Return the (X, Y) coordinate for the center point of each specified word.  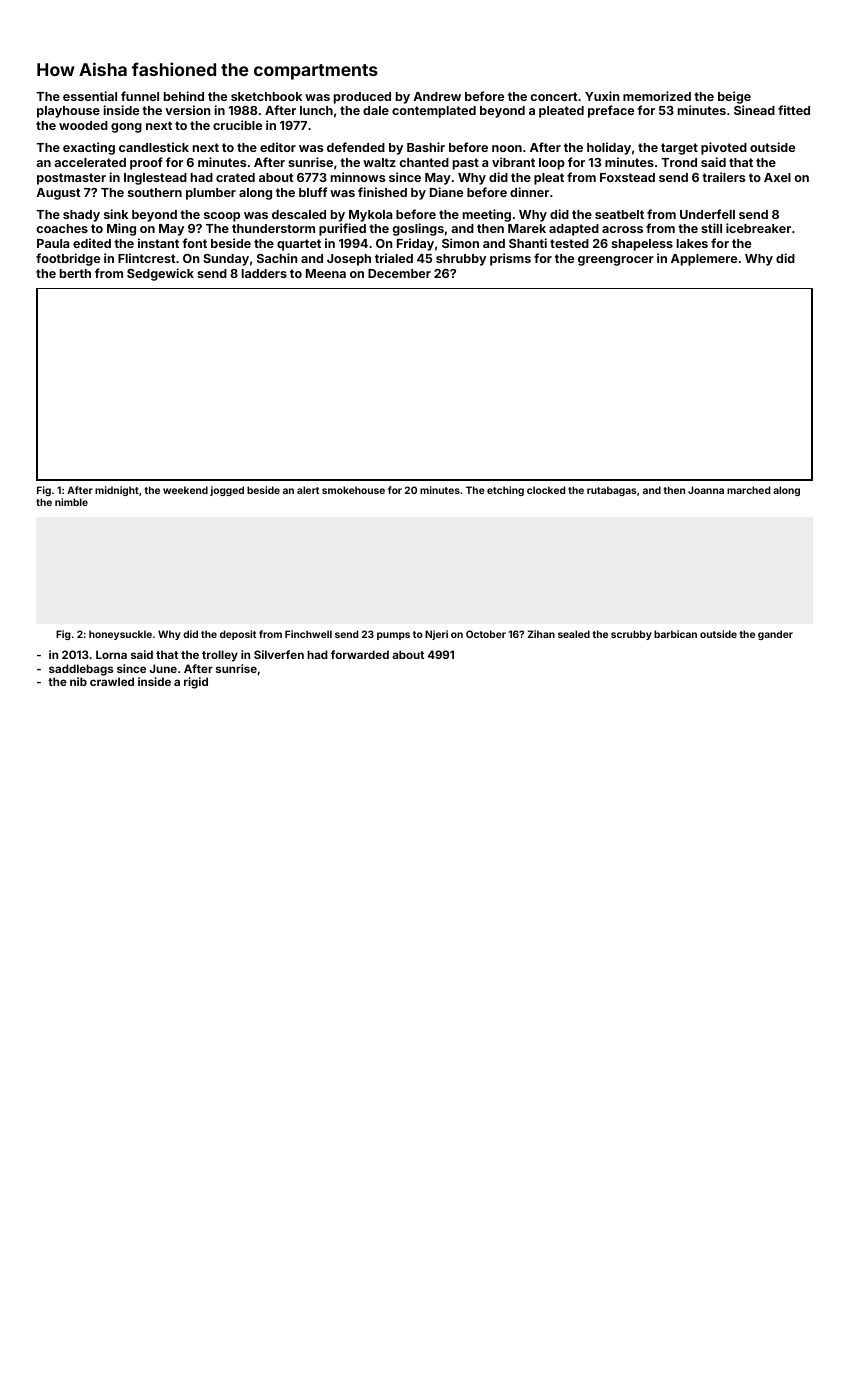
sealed (574, 634)
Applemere (704, 260)
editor (278, 147)
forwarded (360, 654)
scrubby (631, 635)
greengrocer (616, 261)
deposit (238, 635)
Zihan (541, 634)
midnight (117, 491)
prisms (510, 259)
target (679, 149)
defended (356, 147)
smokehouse (353, 490)
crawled (112, 681)
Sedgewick (160, 274)
